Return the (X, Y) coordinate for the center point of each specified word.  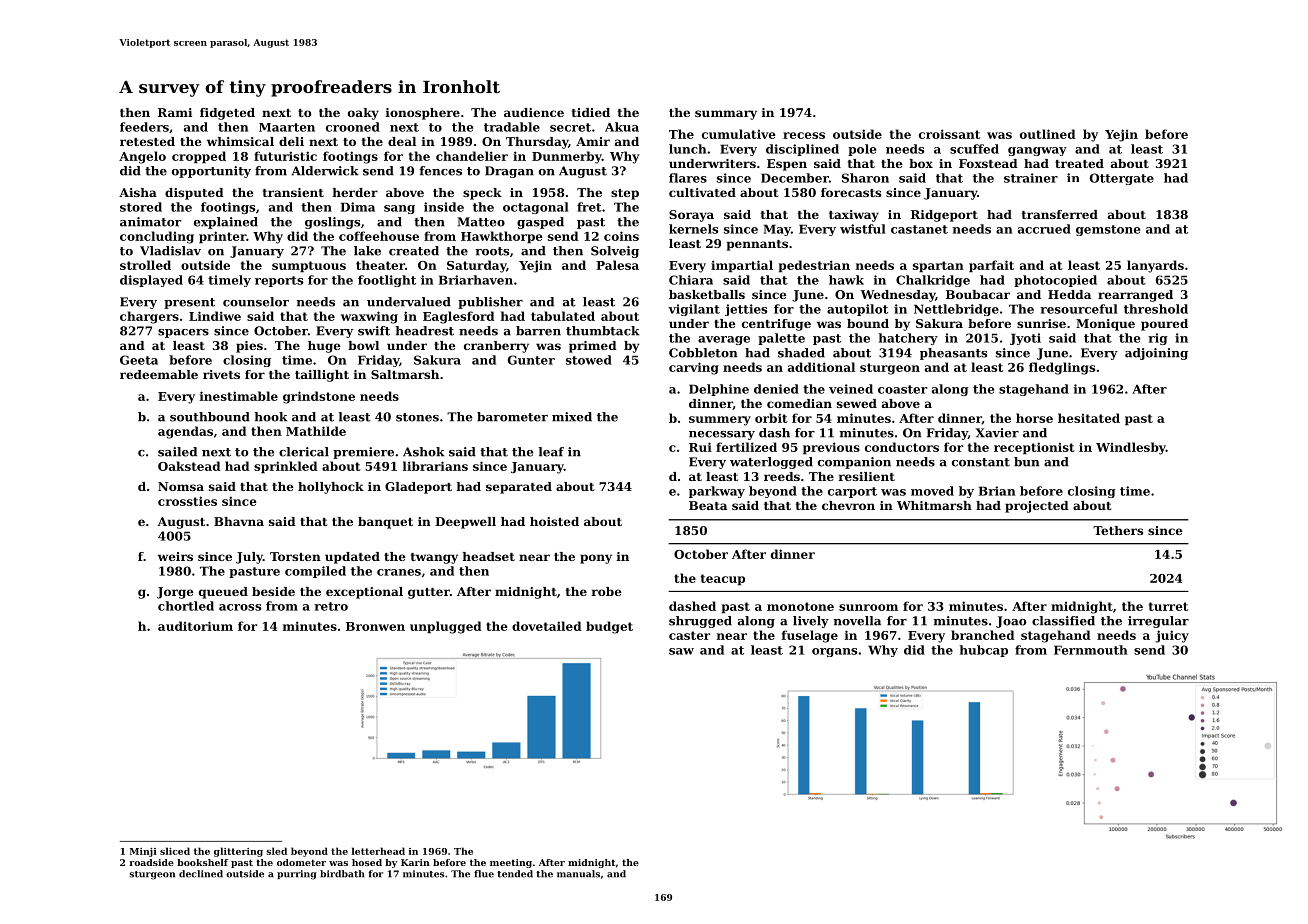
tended (515, 874)
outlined (1048, 134)
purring (297, 875)
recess (804, 135)
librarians (435, 466)
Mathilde (316, 431)
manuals (578, 874)
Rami (175, 112)
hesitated (1089, 418)
